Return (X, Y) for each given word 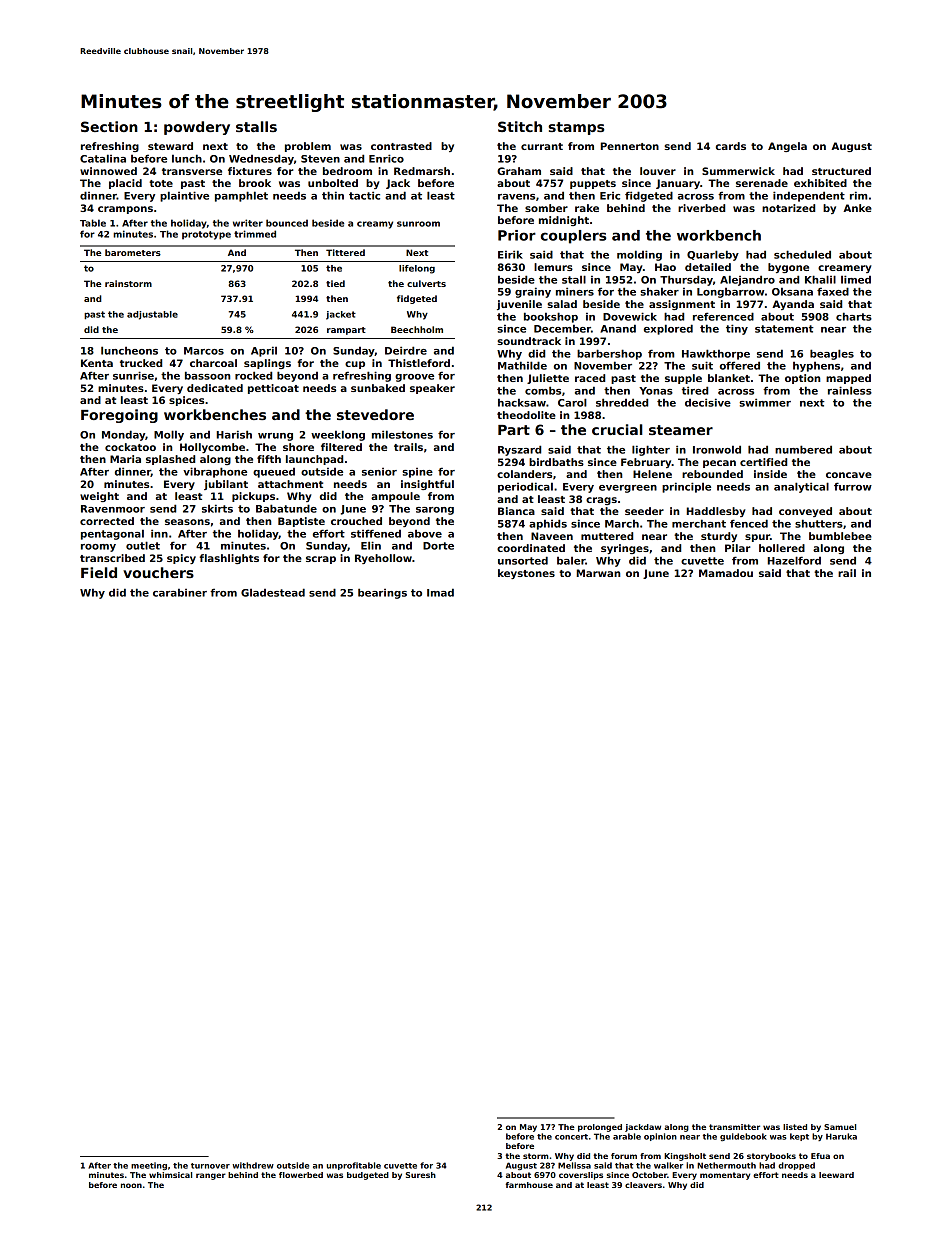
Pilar (738, 548)
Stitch (520, 126)
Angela (787, 147)
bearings (382, 593)
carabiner (180, 593)
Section (109, 126)
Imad (440, 592)
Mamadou (726, 573)
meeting (149, 1166)
